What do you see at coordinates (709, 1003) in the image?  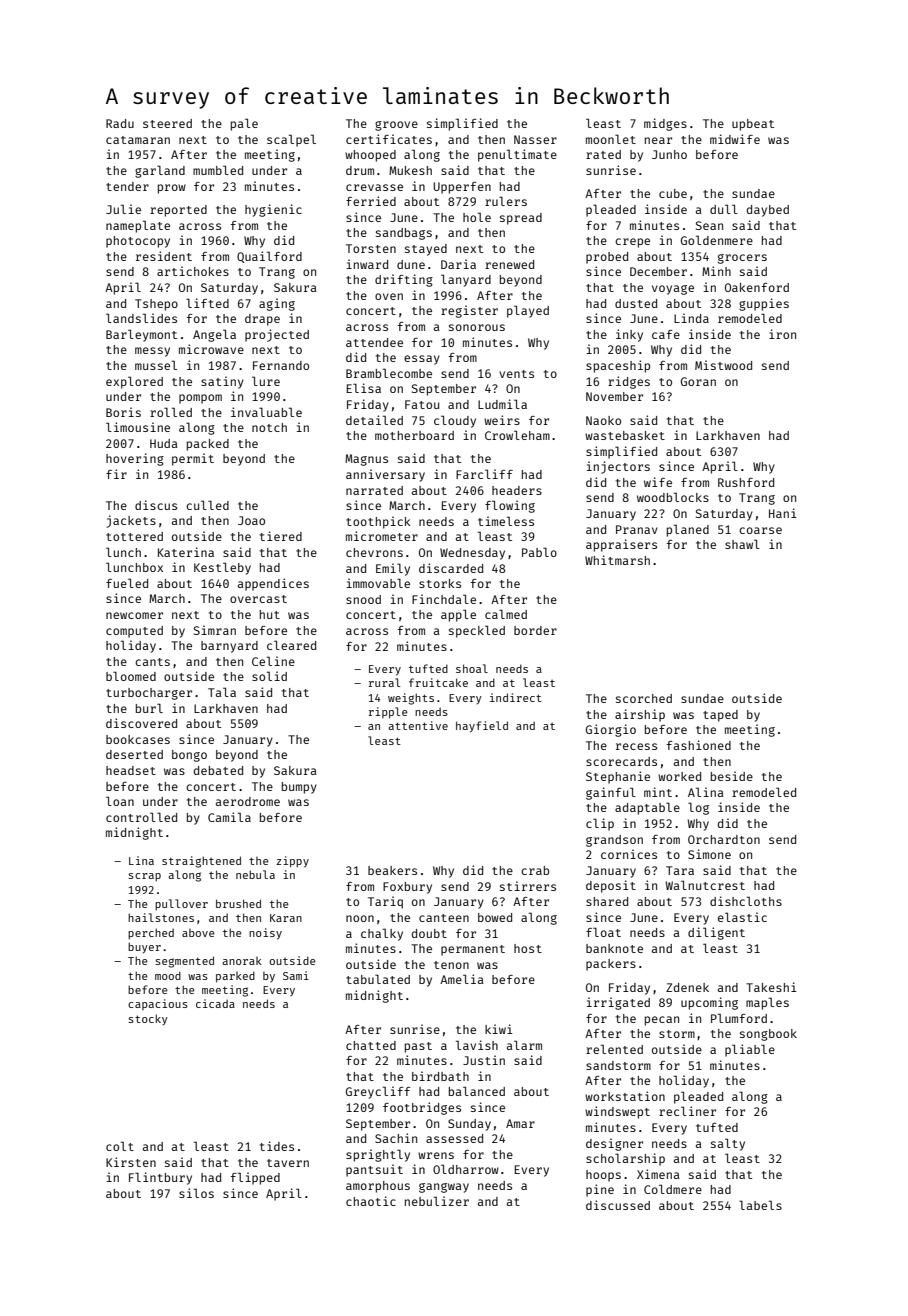 I see `upcoming` at bounding box center [709, 1003].
